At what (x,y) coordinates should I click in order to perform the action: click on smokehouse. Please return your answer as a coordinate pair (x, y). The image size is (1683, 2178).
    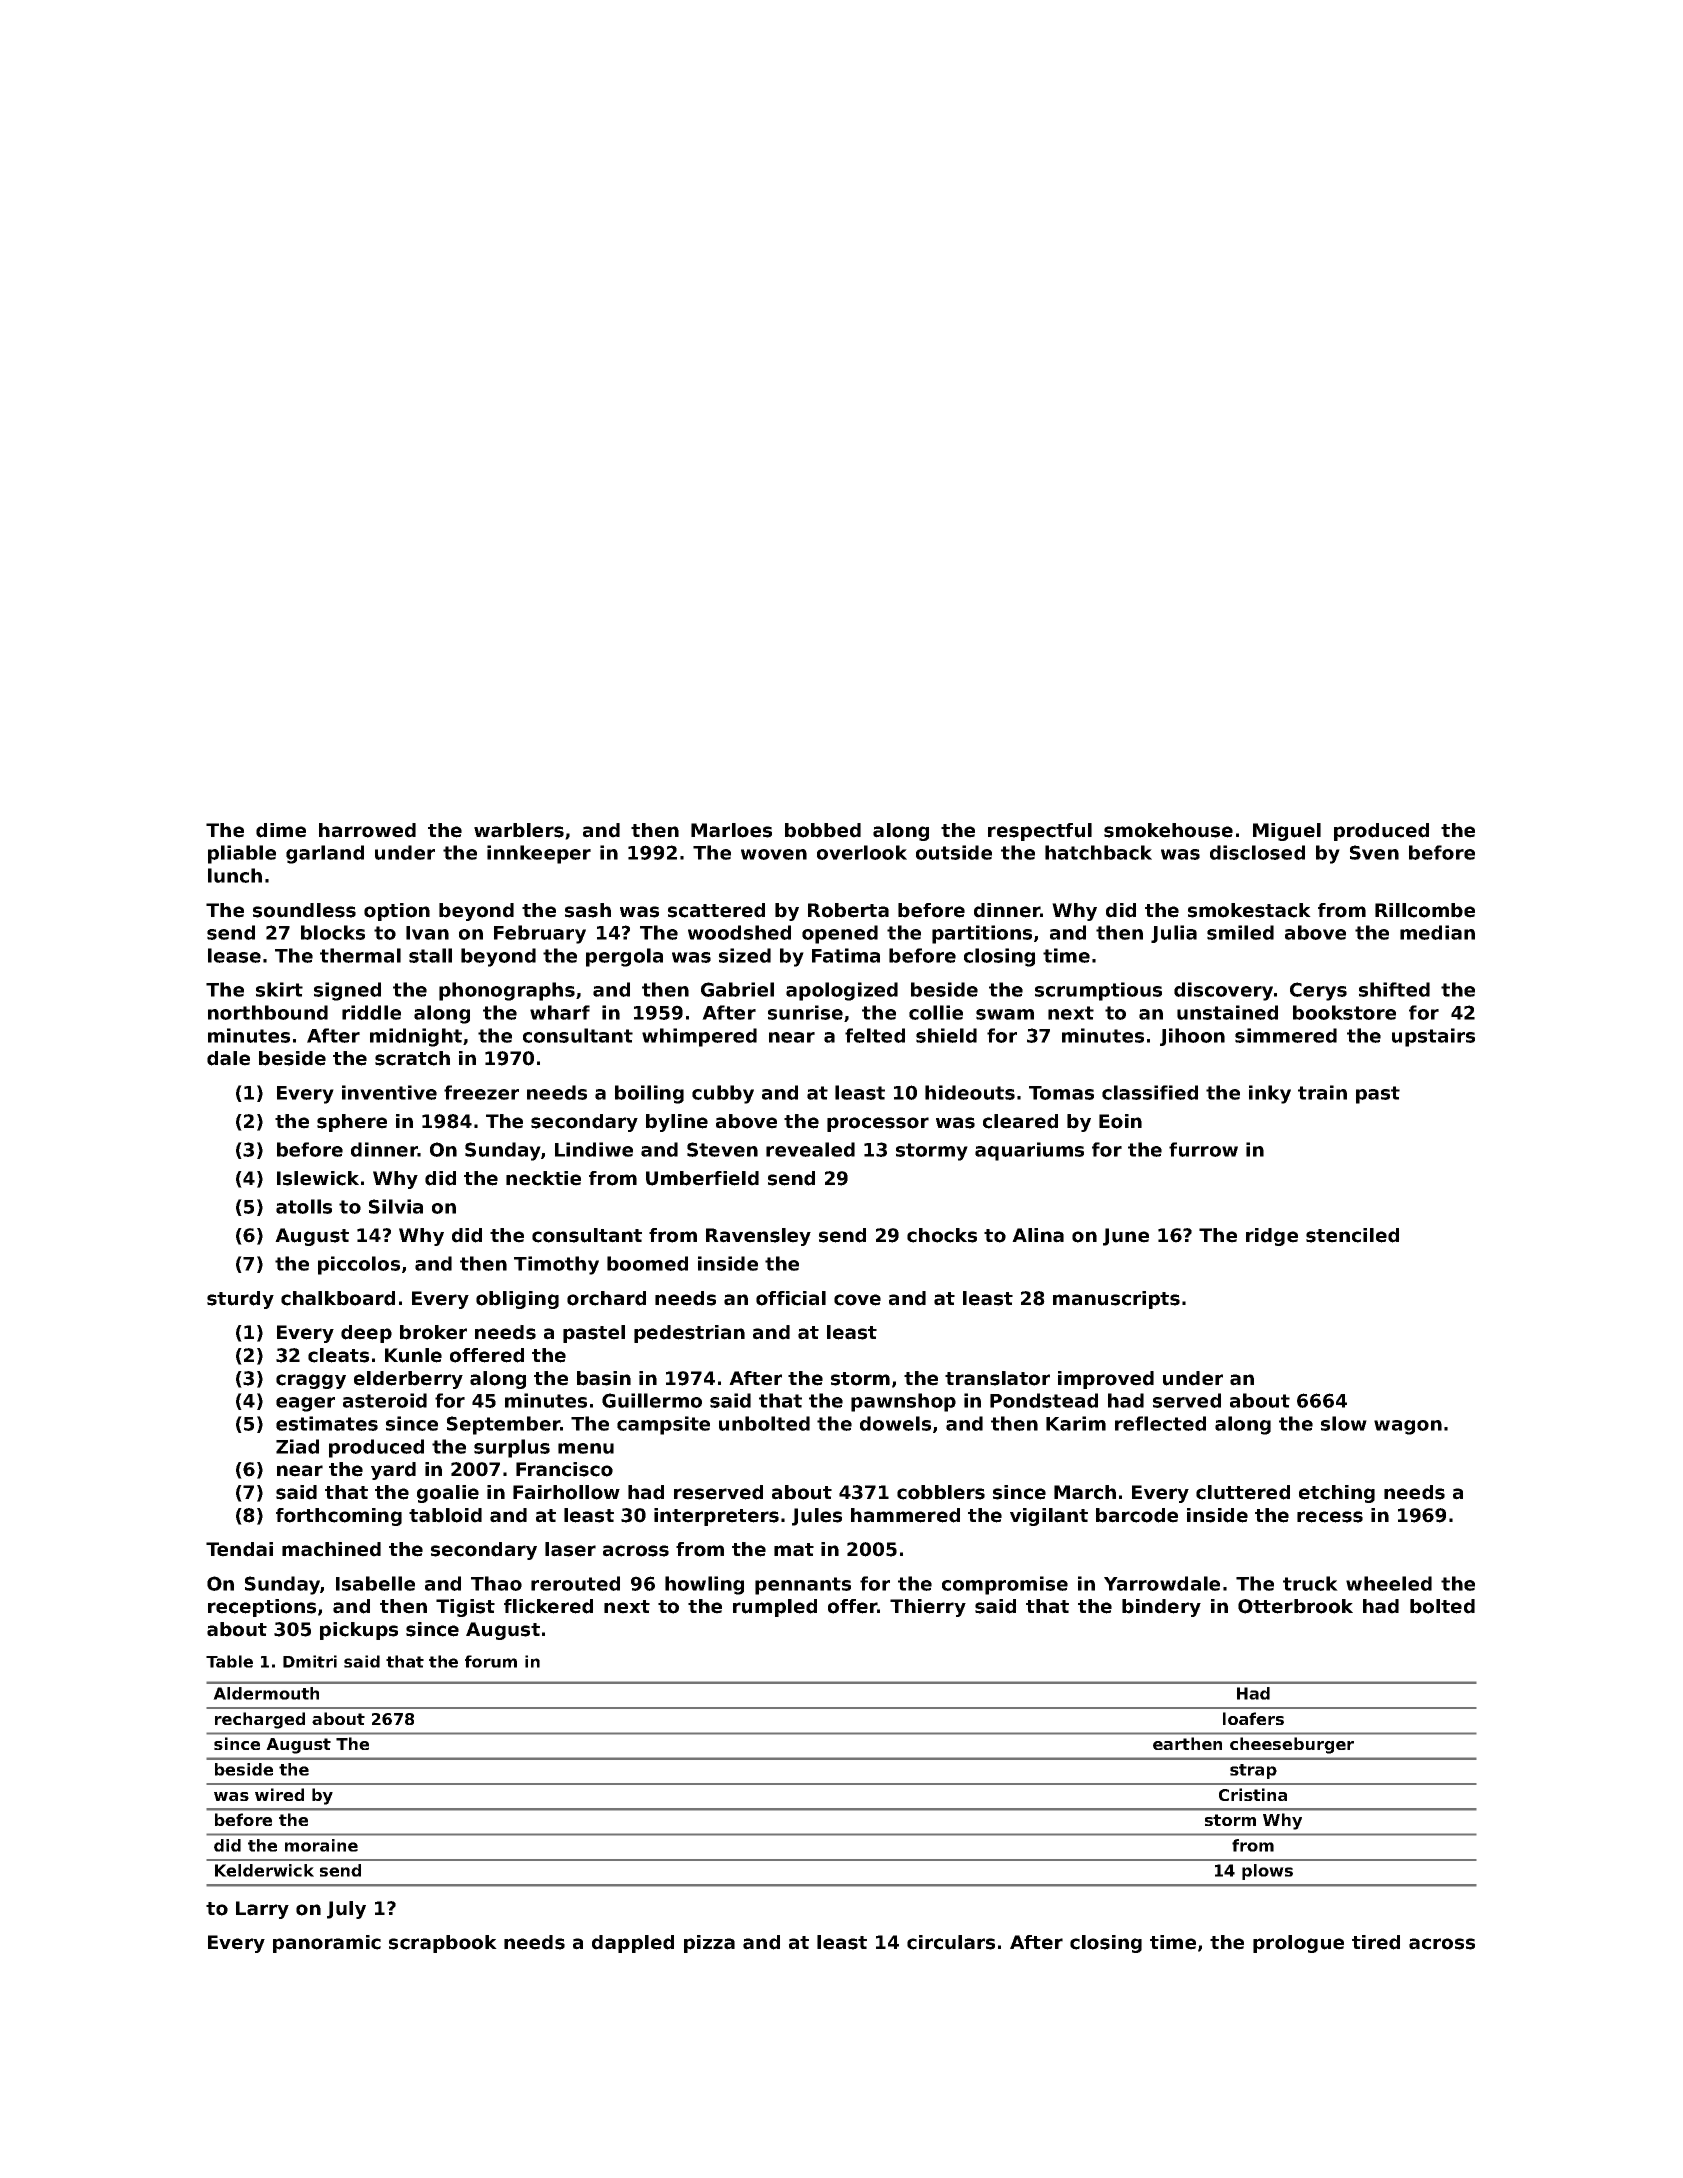
    Looking at the image, I should click on (1168, 830).
